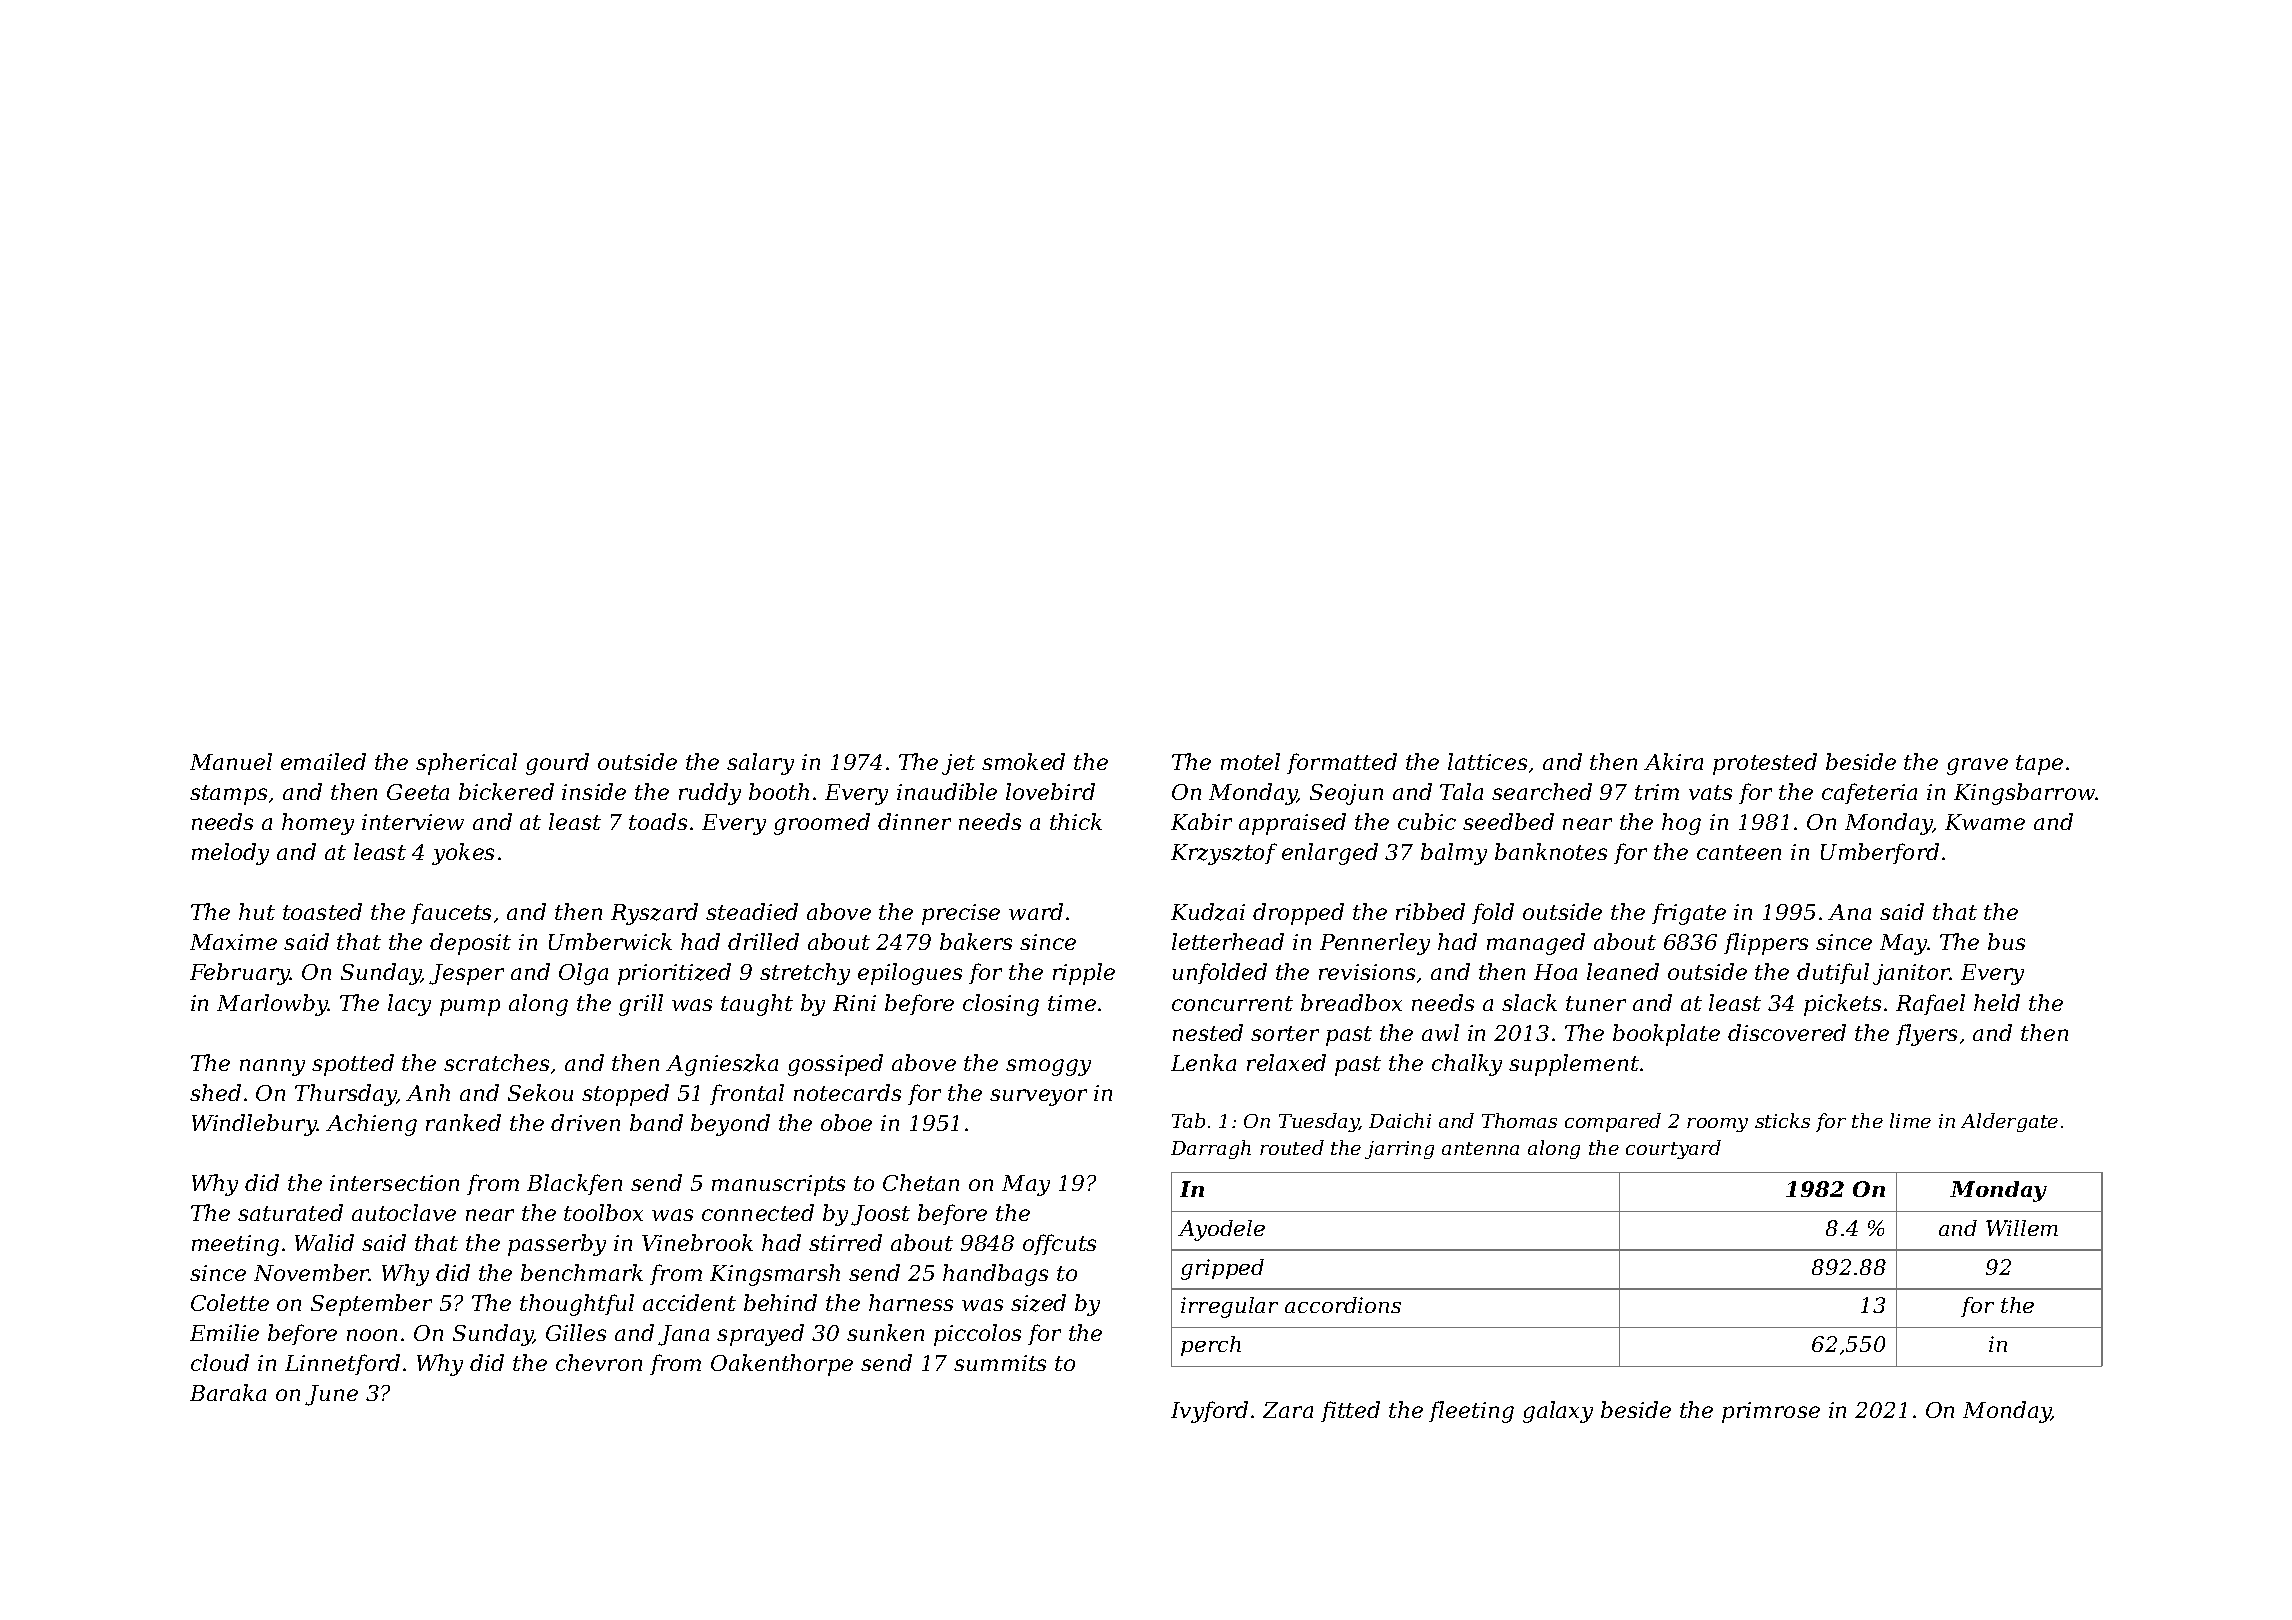  Describe the element at coordinates (1023, 761) in the page. I see `smoked` at that location.
